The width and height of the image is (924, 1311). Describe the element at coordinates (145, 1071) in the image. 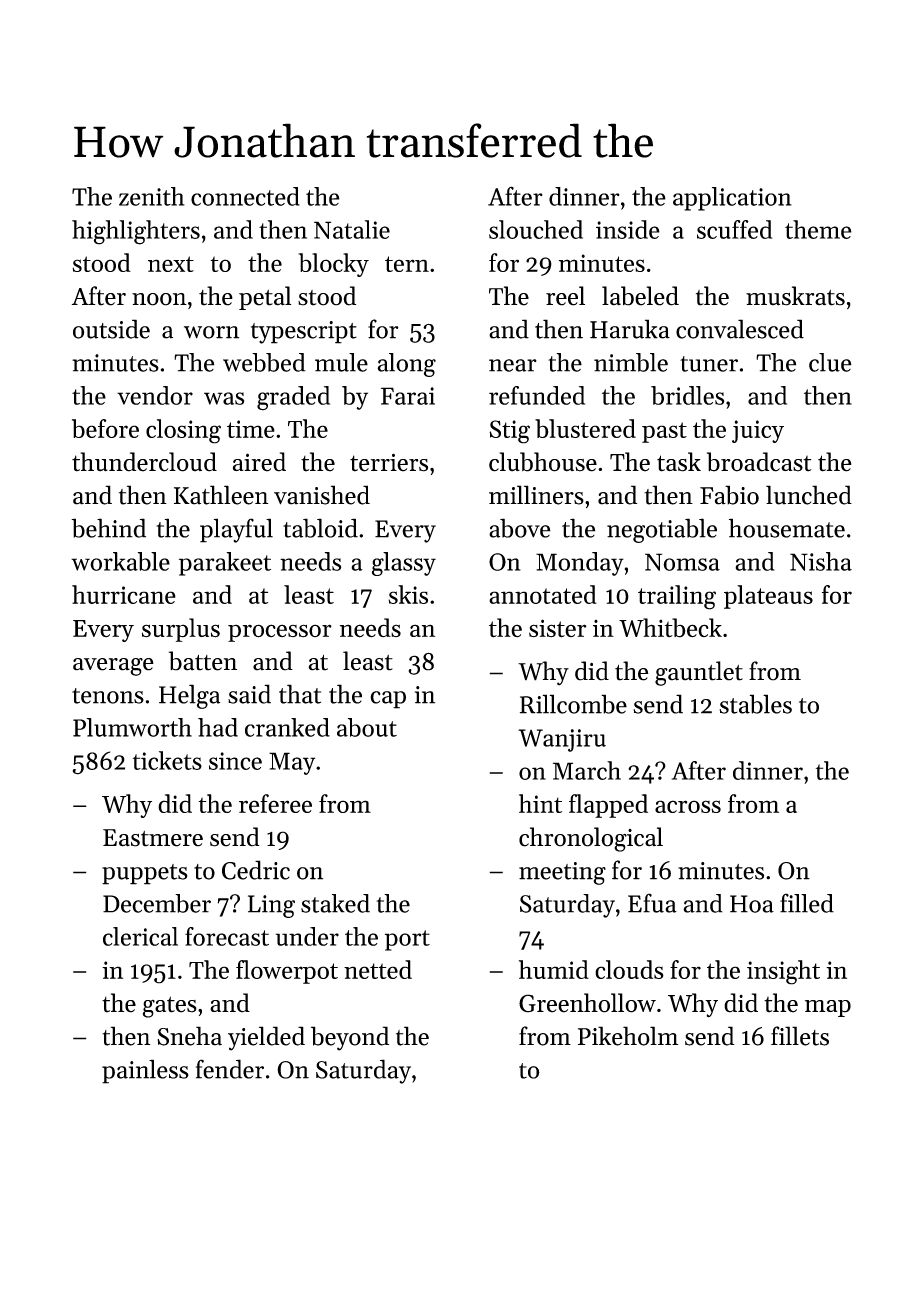

I see `painless` at that location.
